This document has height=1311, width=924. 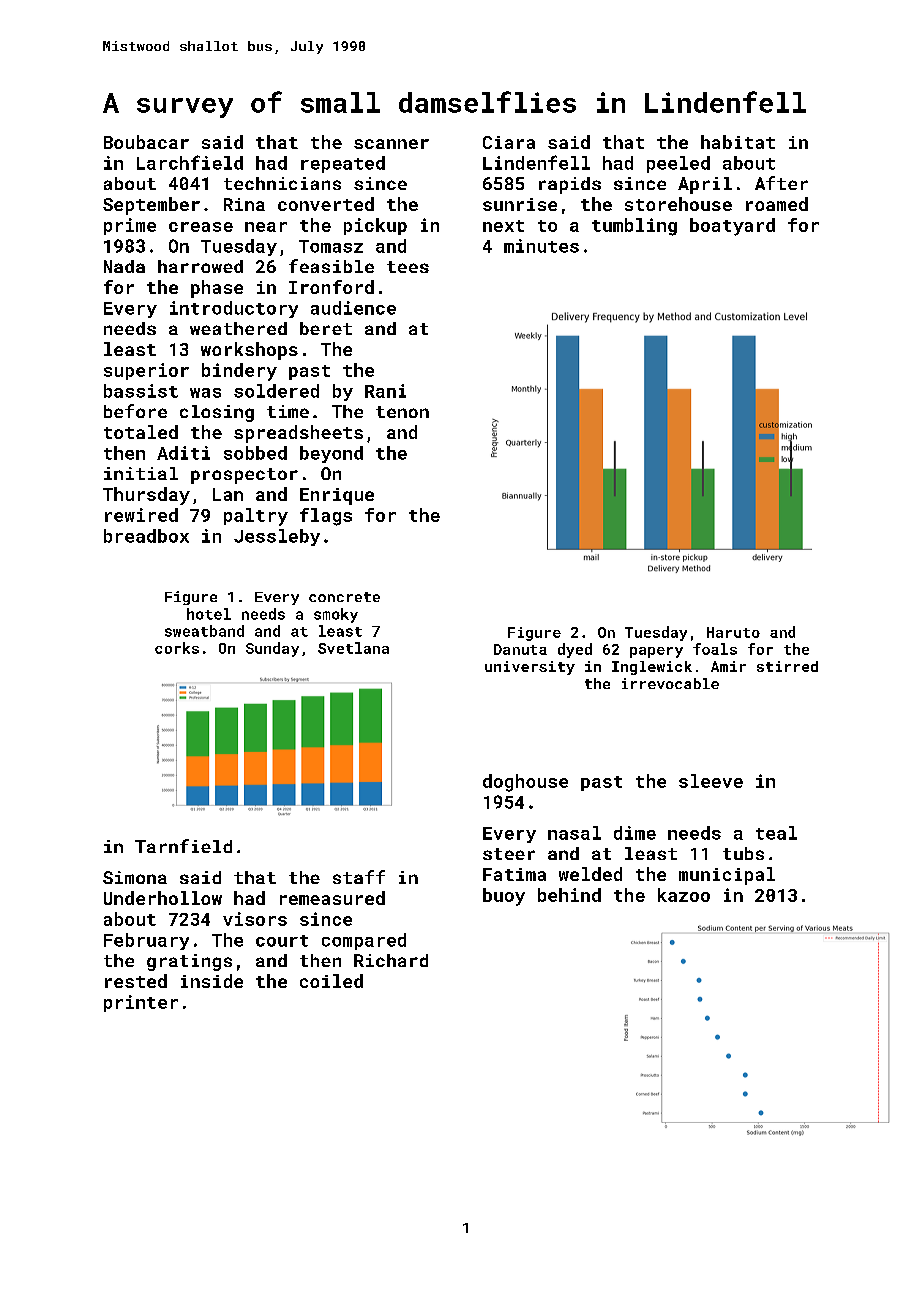 What do you see at coordinates (777, 204) in the document?
I see `roamed` at bounding box center [777, 204].
